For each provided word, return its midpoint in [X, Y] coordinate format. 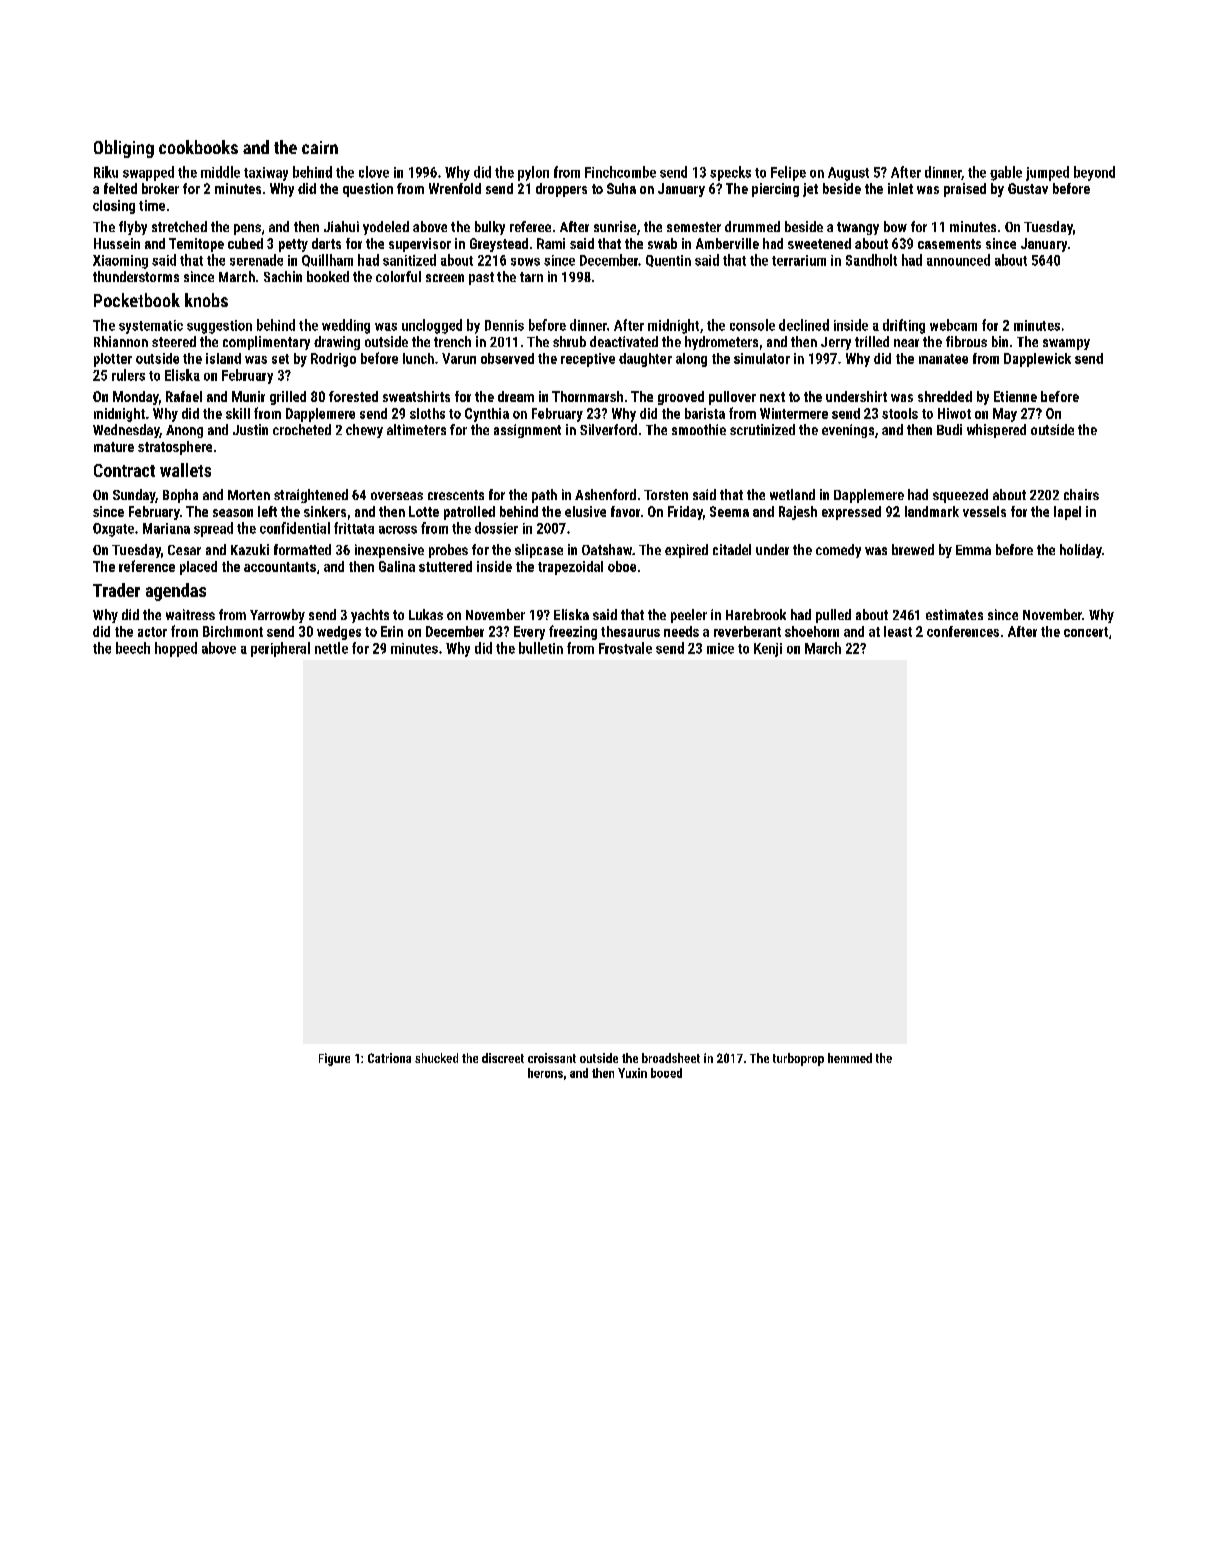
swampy [1066, 344]
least [898, 631]
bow [895, 226]
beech [133, 648]
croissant [552, 1058]
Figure [334, 1059]
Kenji [768, 650]
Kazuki [250, 549]
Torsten [666, 495]
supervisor [420, 245]
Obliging [124, 149]
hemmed [850, 1058]
